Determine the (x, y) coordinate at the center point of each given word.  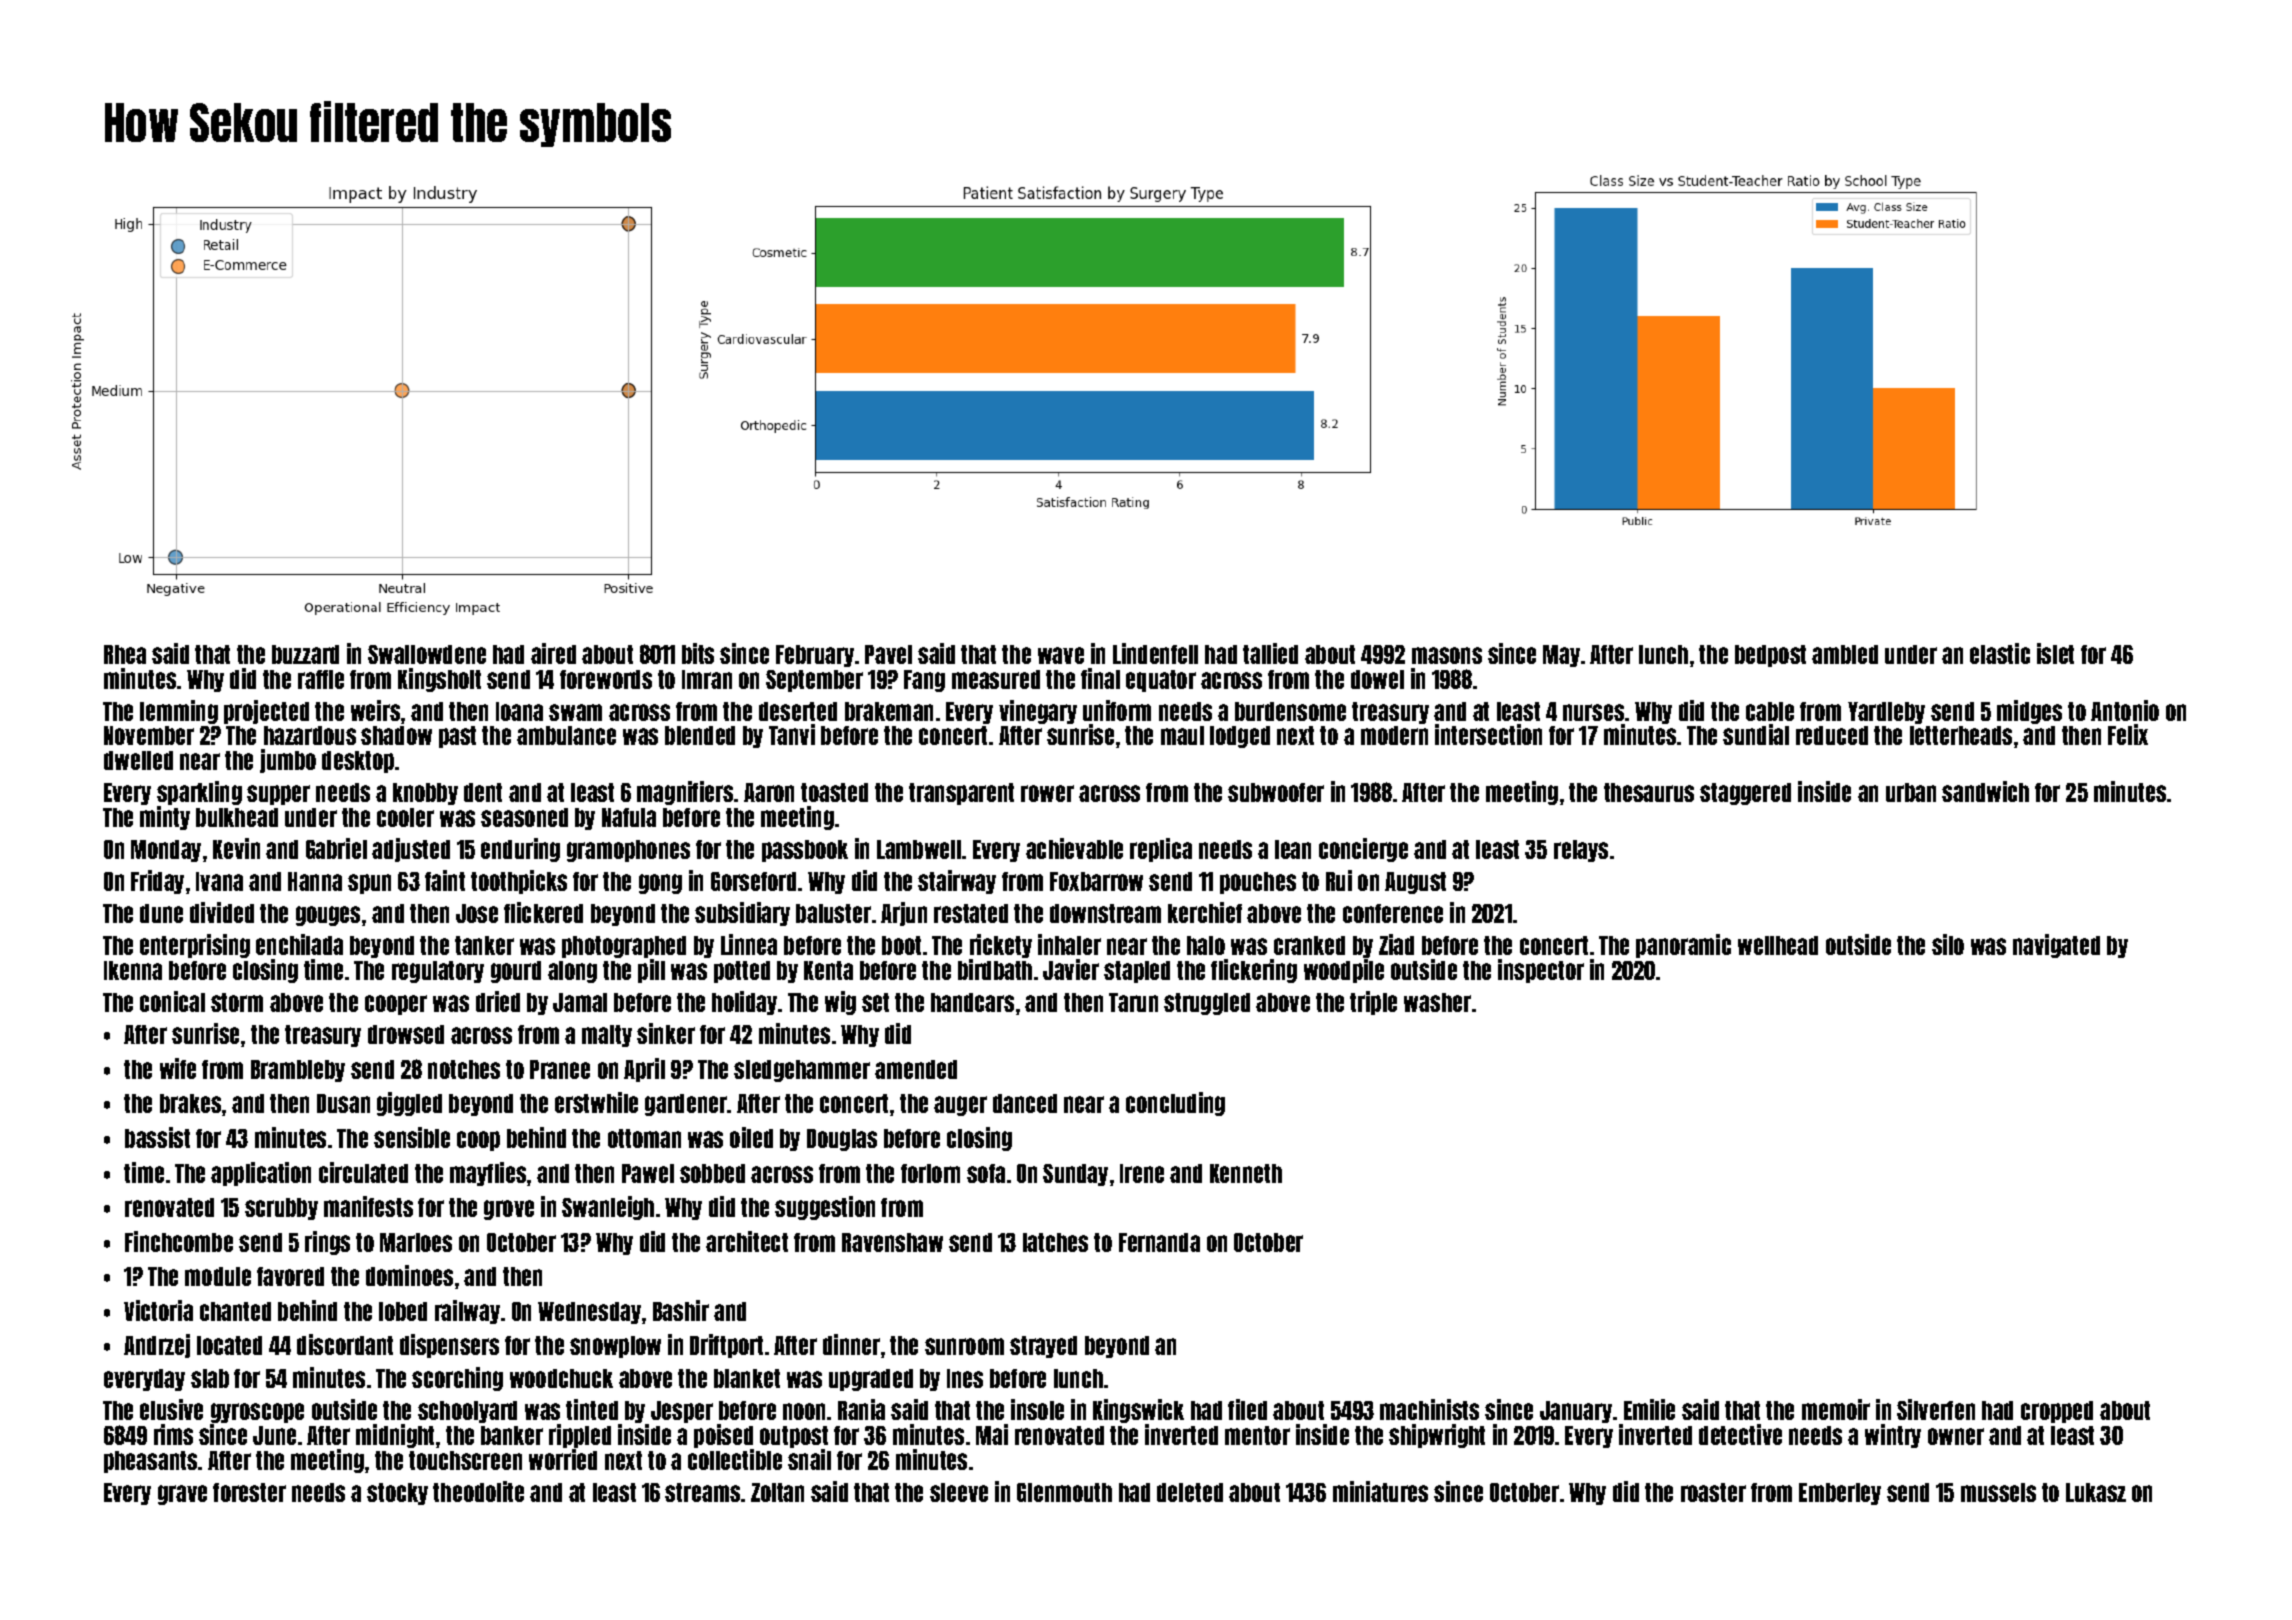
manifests (368, 1206)
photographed (624, 947)
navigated (2056, 946)
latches (1055, 1242)
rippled (580, 1436)
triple (1373, 1003)
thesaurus (1649, 792)
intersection (1488, 734)
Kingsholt (439, 680)
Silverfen (1936, 1409)
